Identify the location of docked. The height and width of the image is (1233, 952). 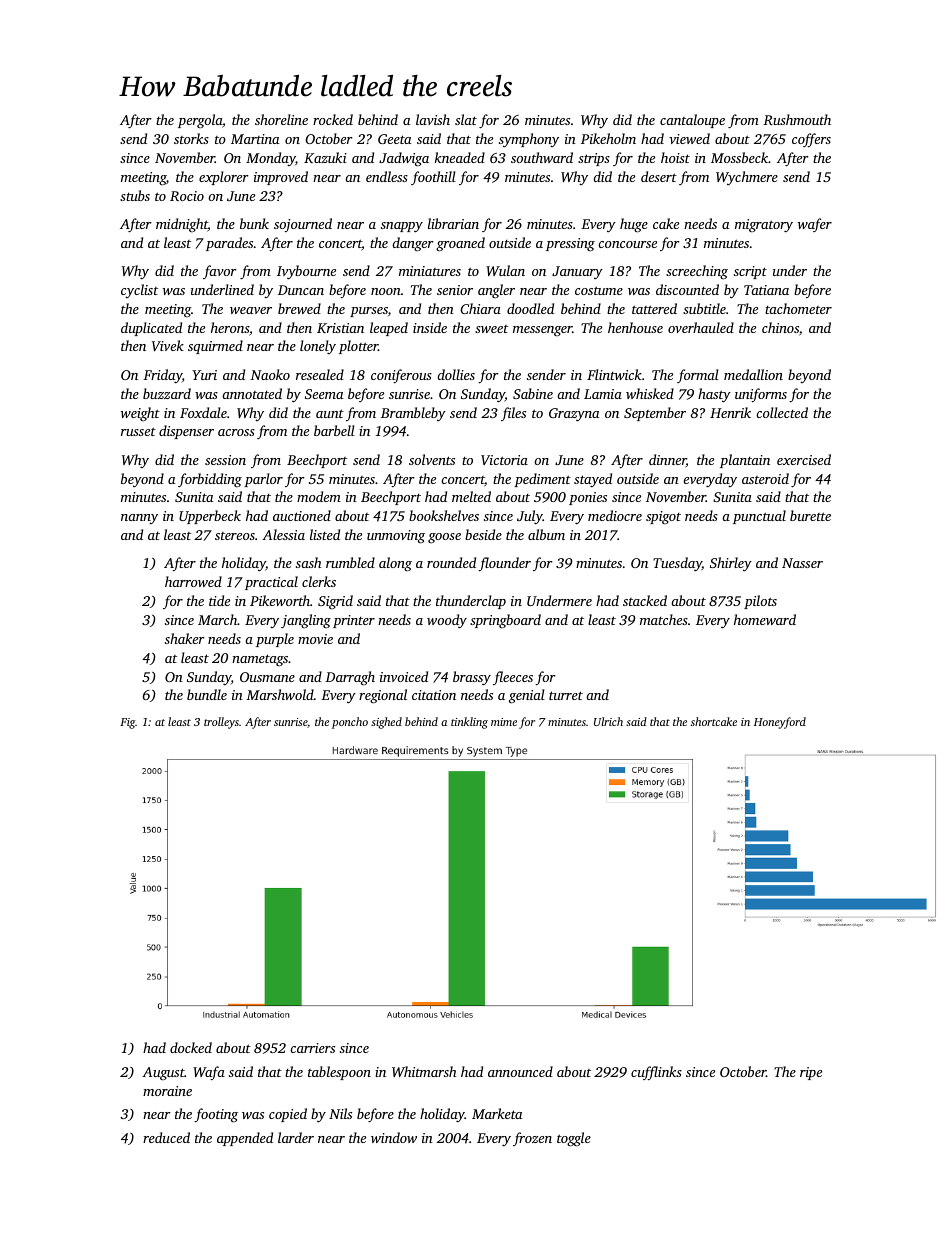
(191, 1047).
